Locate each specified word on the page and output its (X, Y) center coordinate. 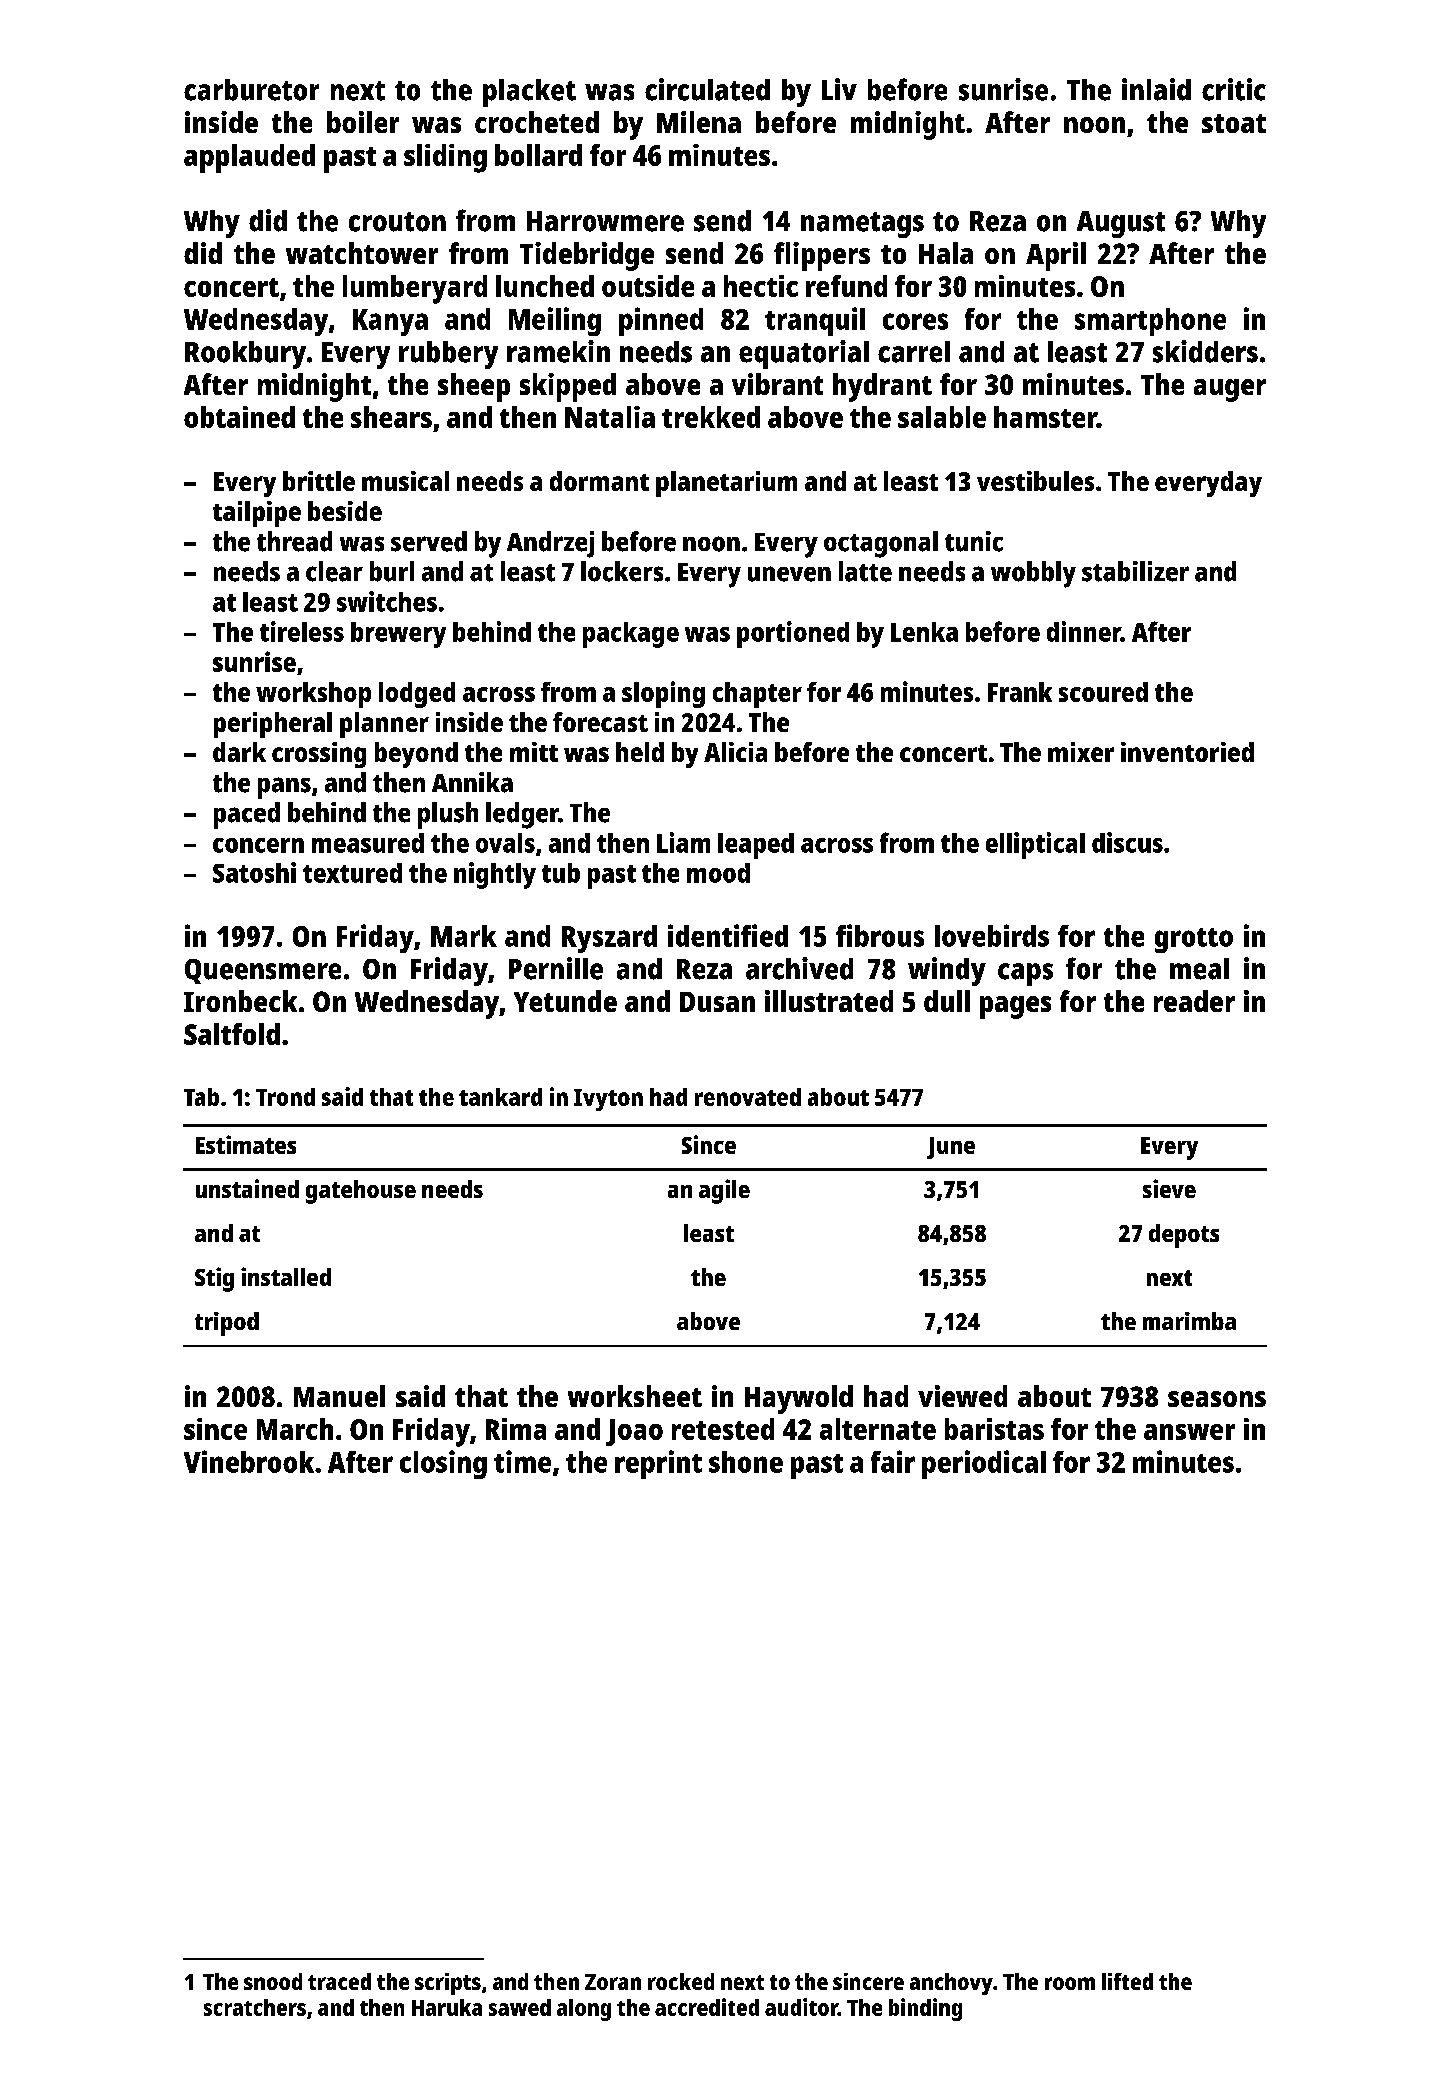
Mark (464, 936)
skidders (1205, 351)
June (951, 1148)
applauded (249, 158)
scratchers (255, 2007)
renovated (748, 1097)
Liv (839, 89)
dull (947, 1001)
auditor (801, 2007)
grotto (1194, 940)
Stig (214, 1279)
